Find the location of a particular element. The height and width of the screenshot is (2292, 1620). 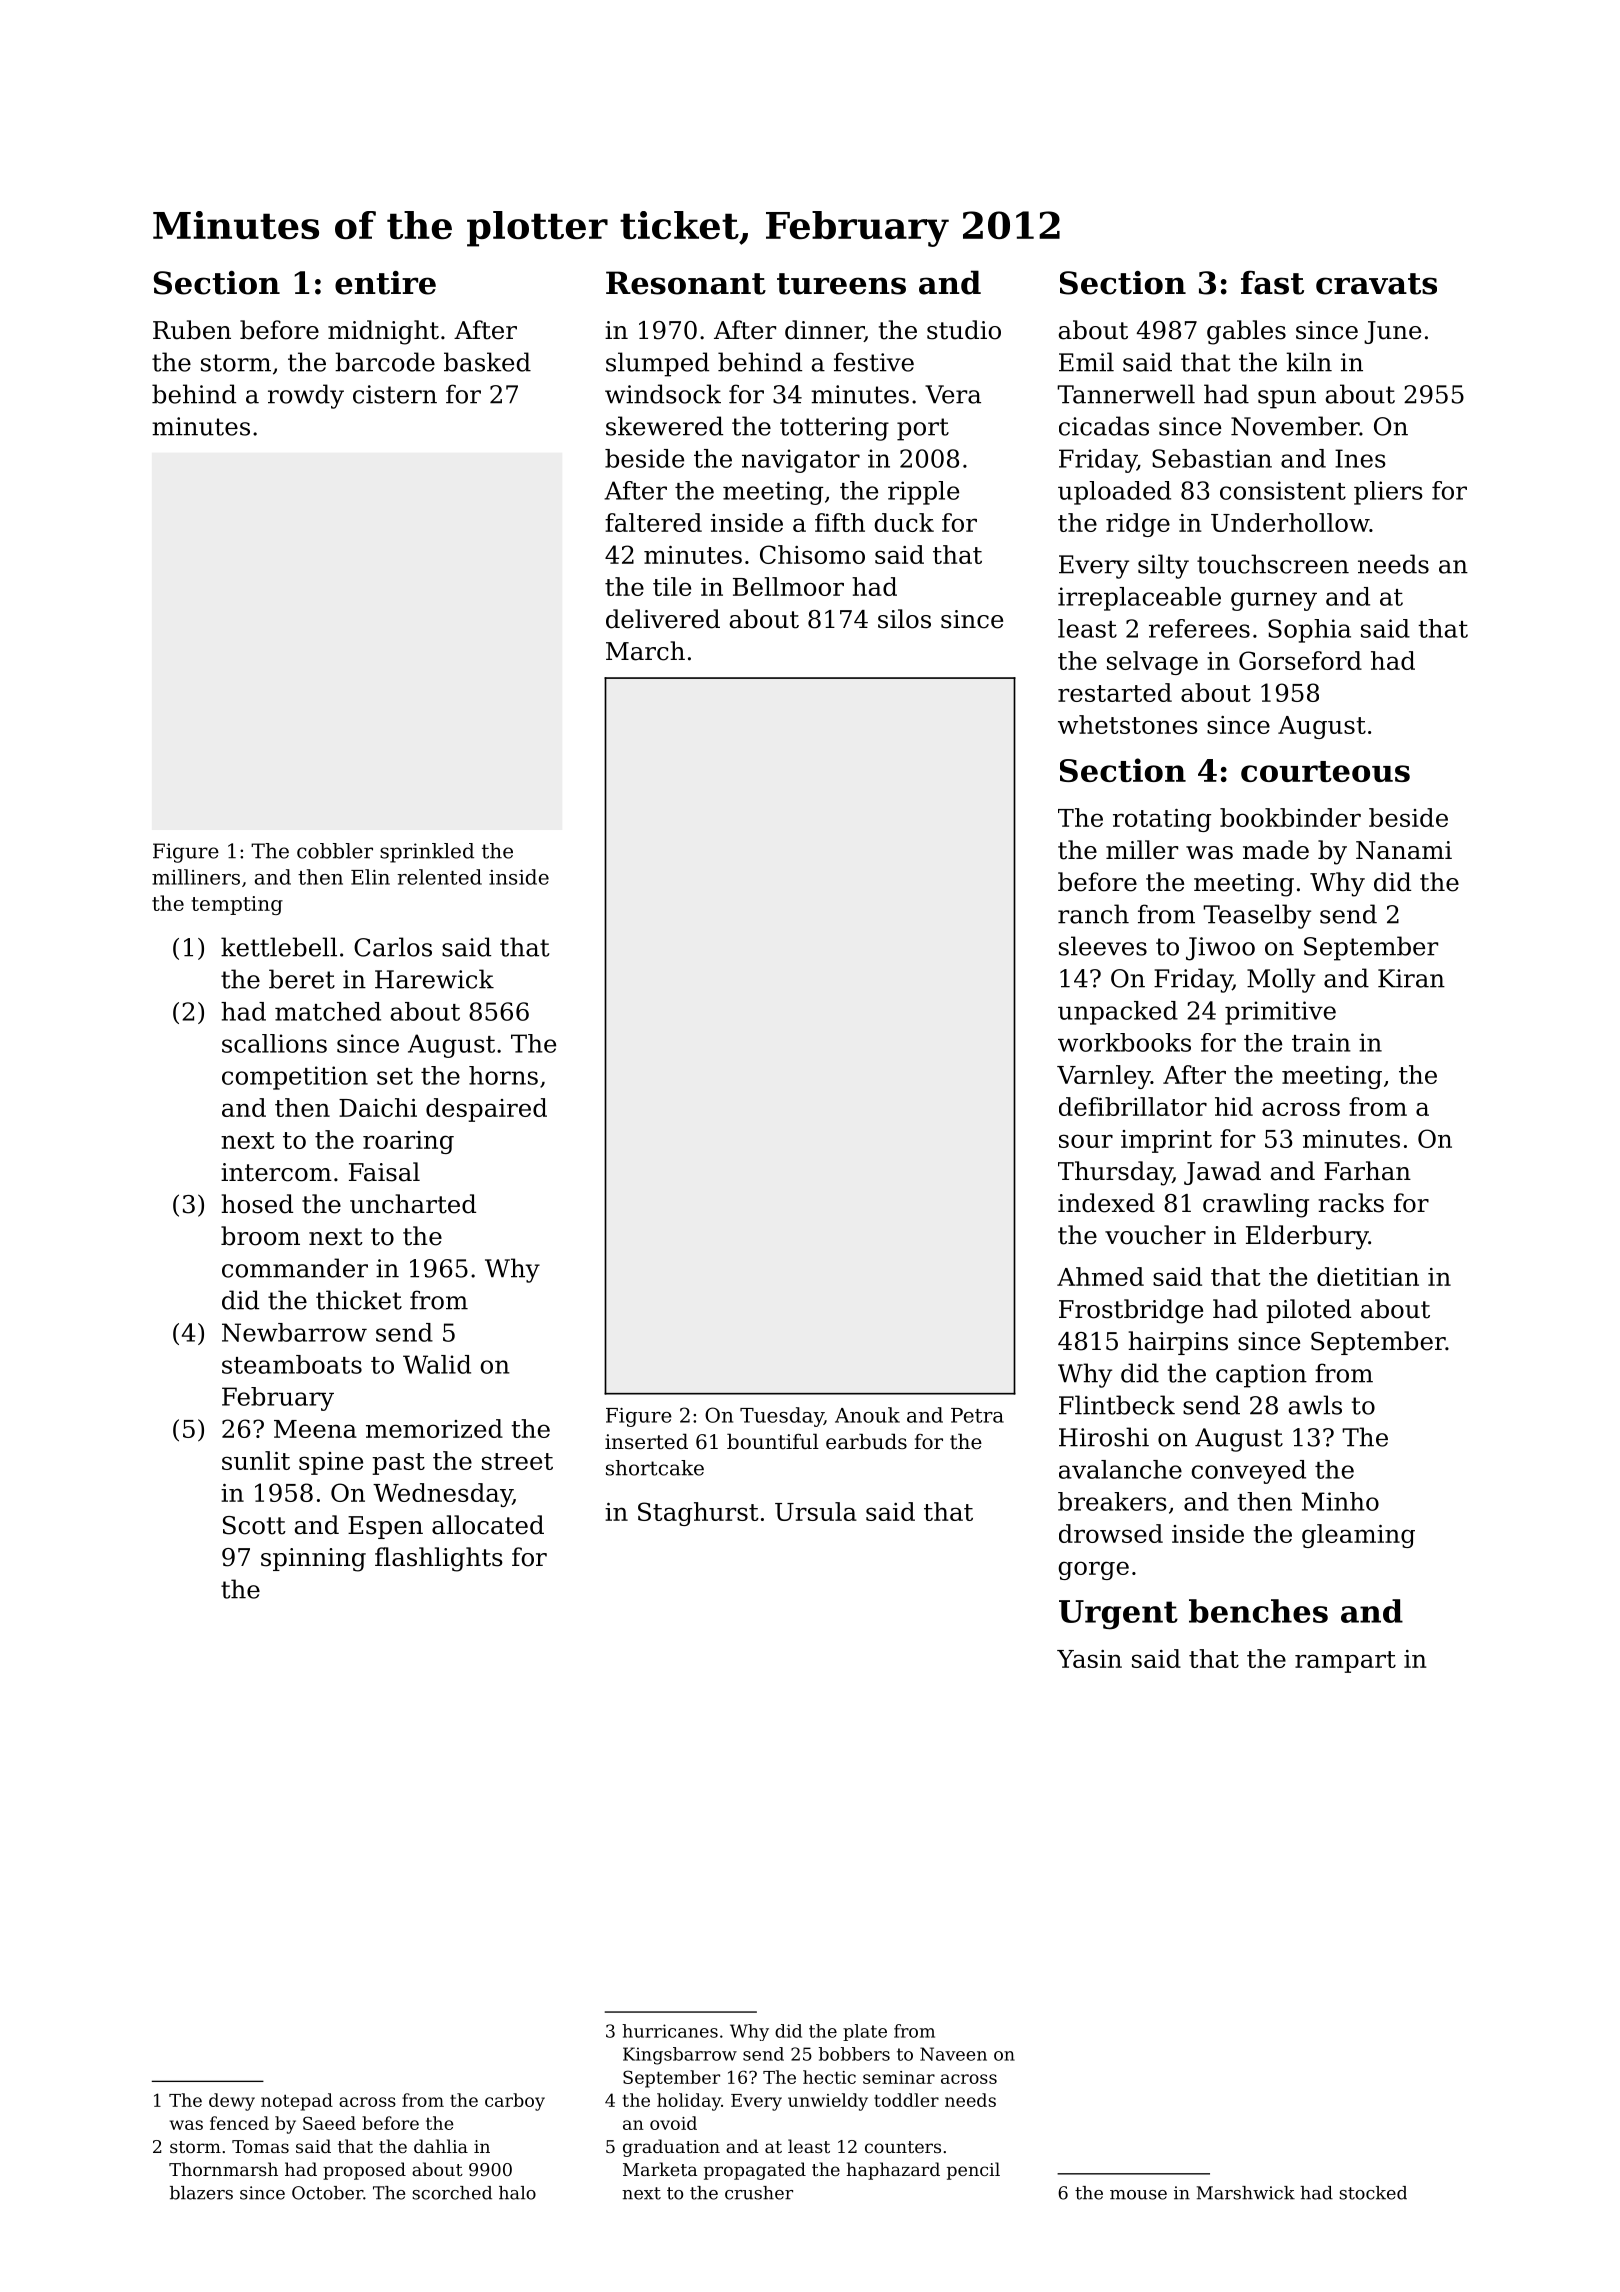

carboy is located at coordinates (515, 2102).
